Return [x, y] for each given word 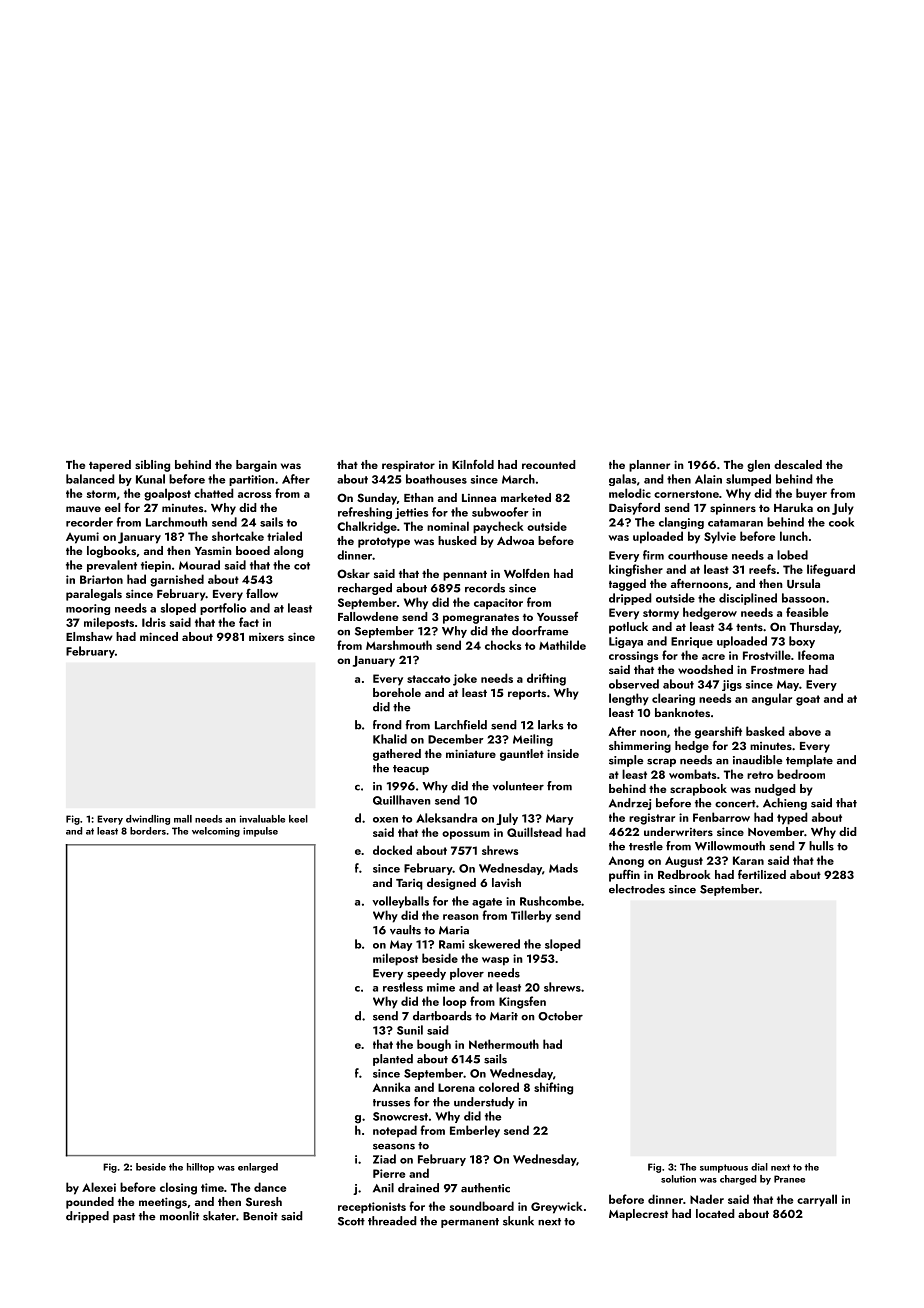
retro [760, 775]
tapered [110, 466]
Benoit [260, 1216]
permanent [470, 1223]
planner [649, 466]
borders [148, 831]
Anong [626, 862]
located [715, 1213]
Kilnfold [473, 464]
